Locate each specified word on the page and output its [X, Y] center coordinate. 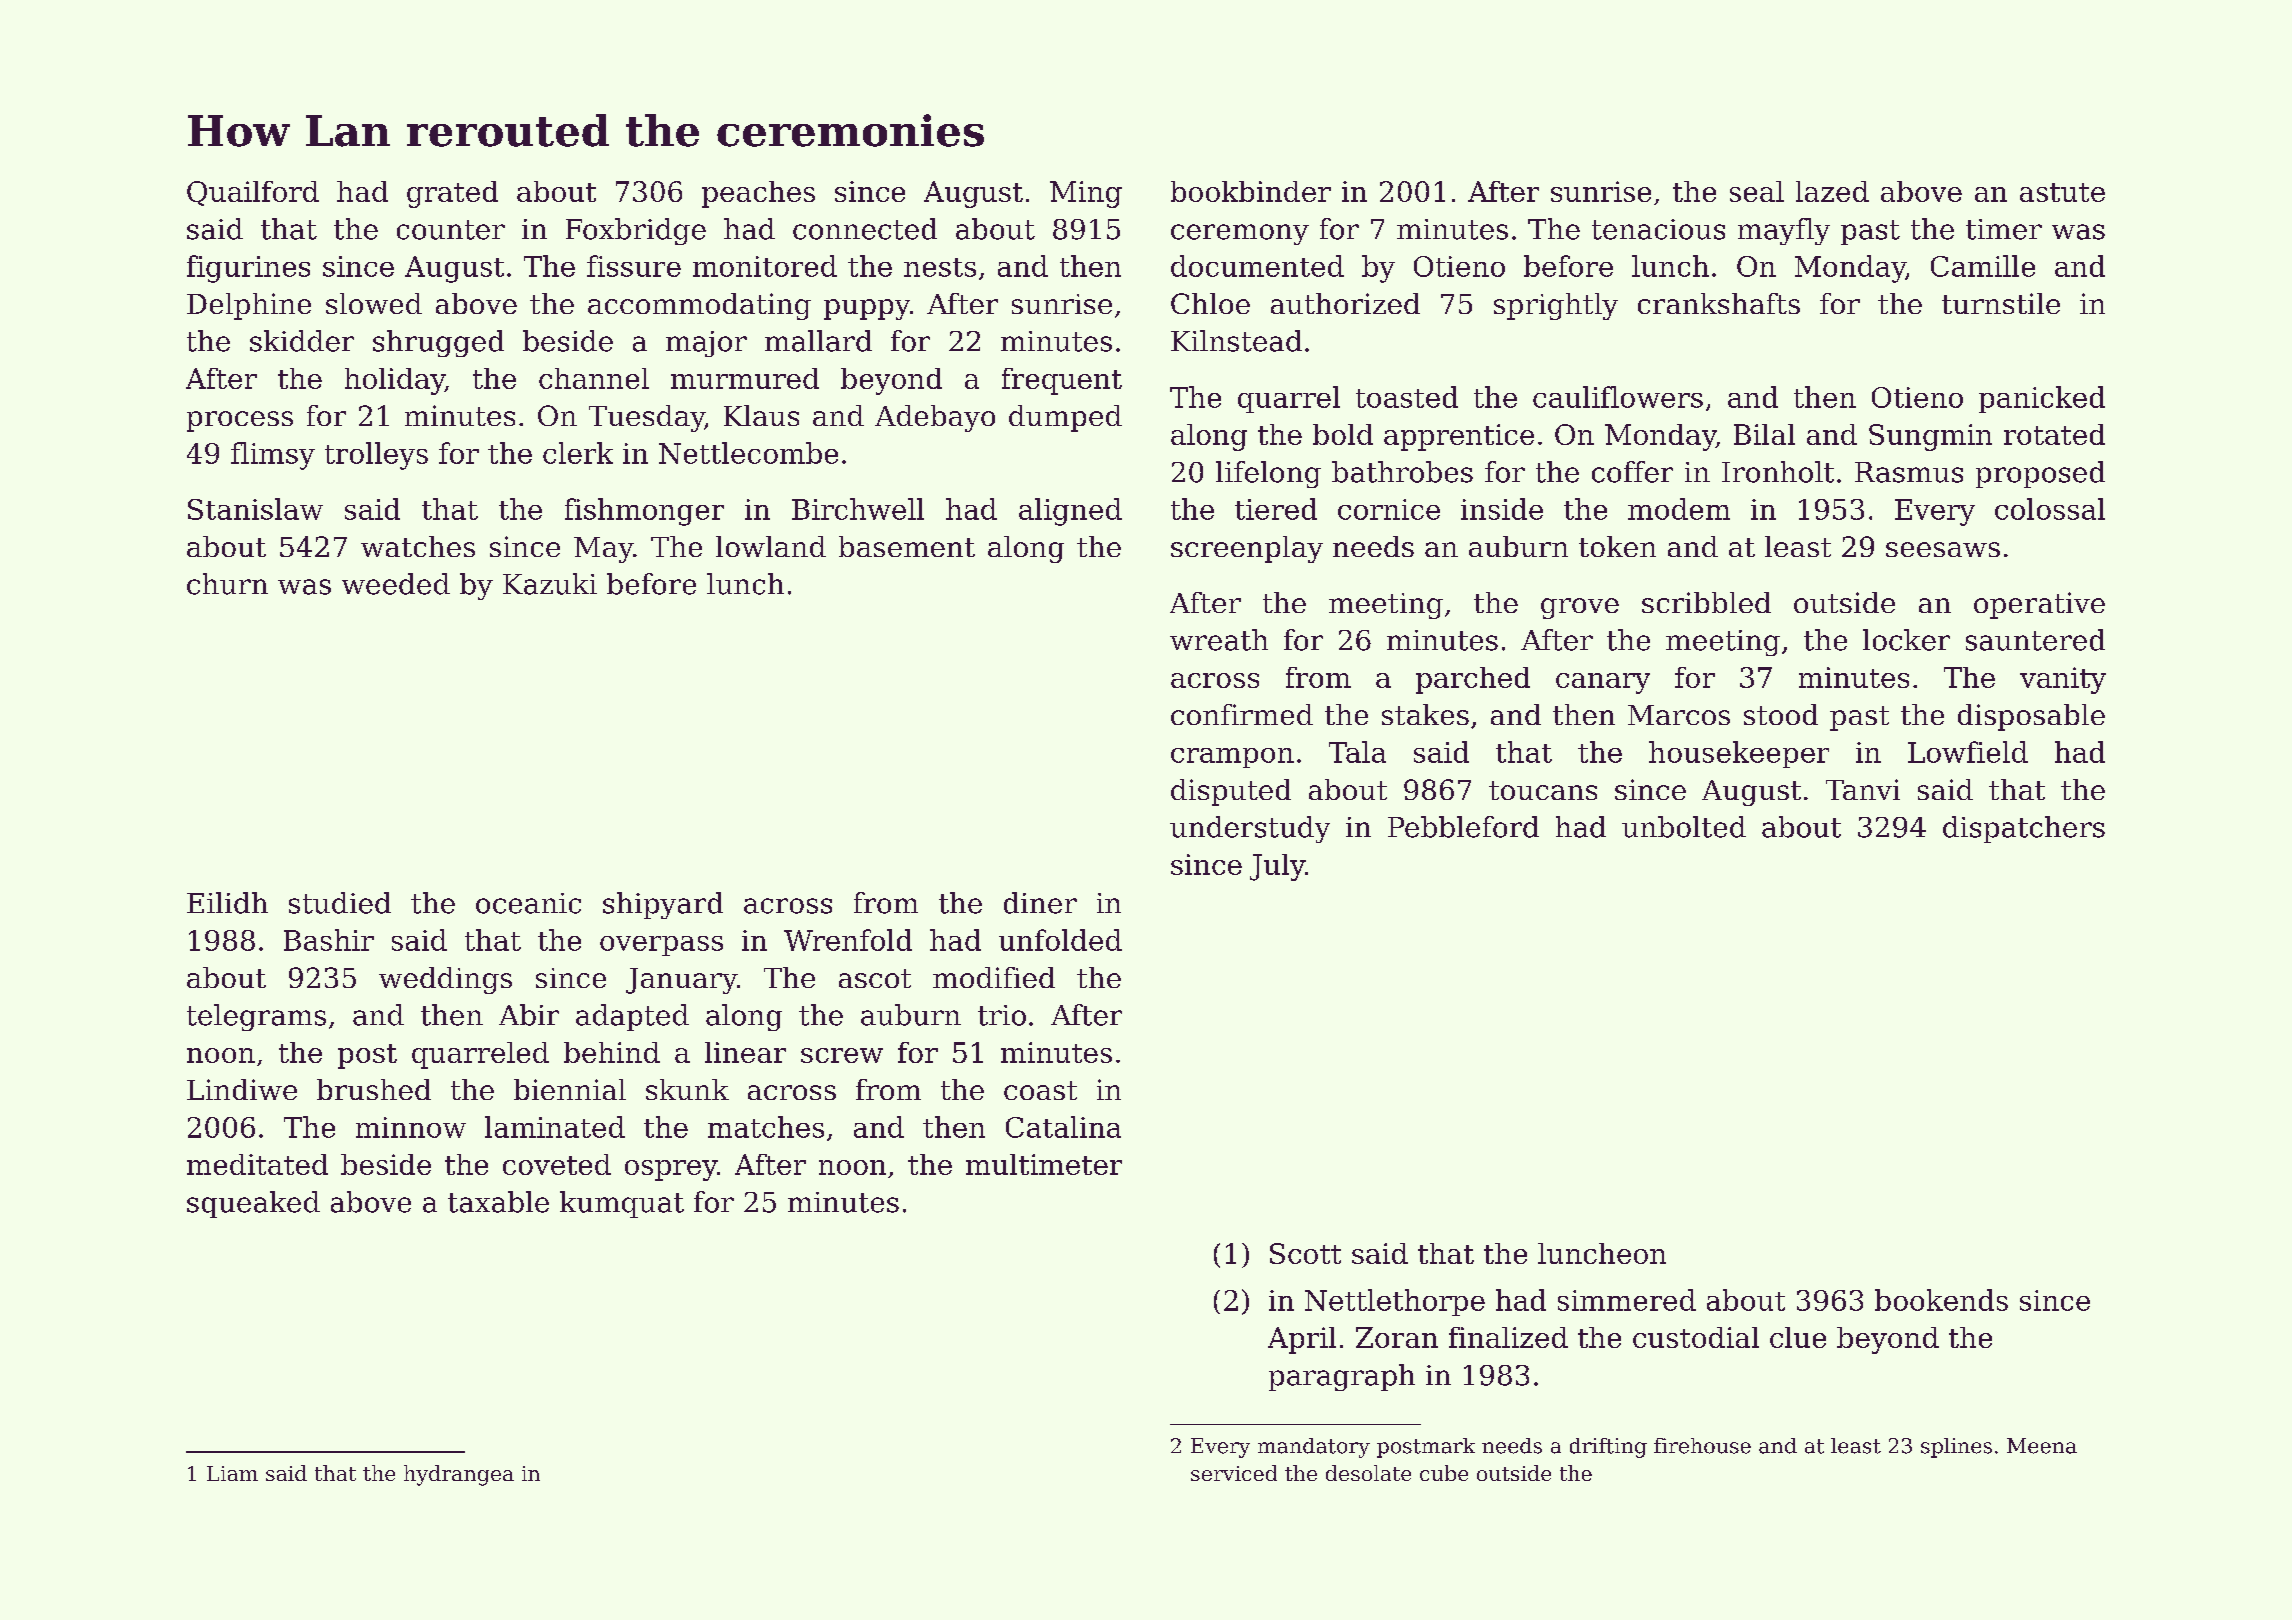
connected [865, 229]
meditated [257, 1164]
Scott [1305, 1253]
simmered [1627, 1300]
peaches [758, 194]
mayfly [1784, 231]
